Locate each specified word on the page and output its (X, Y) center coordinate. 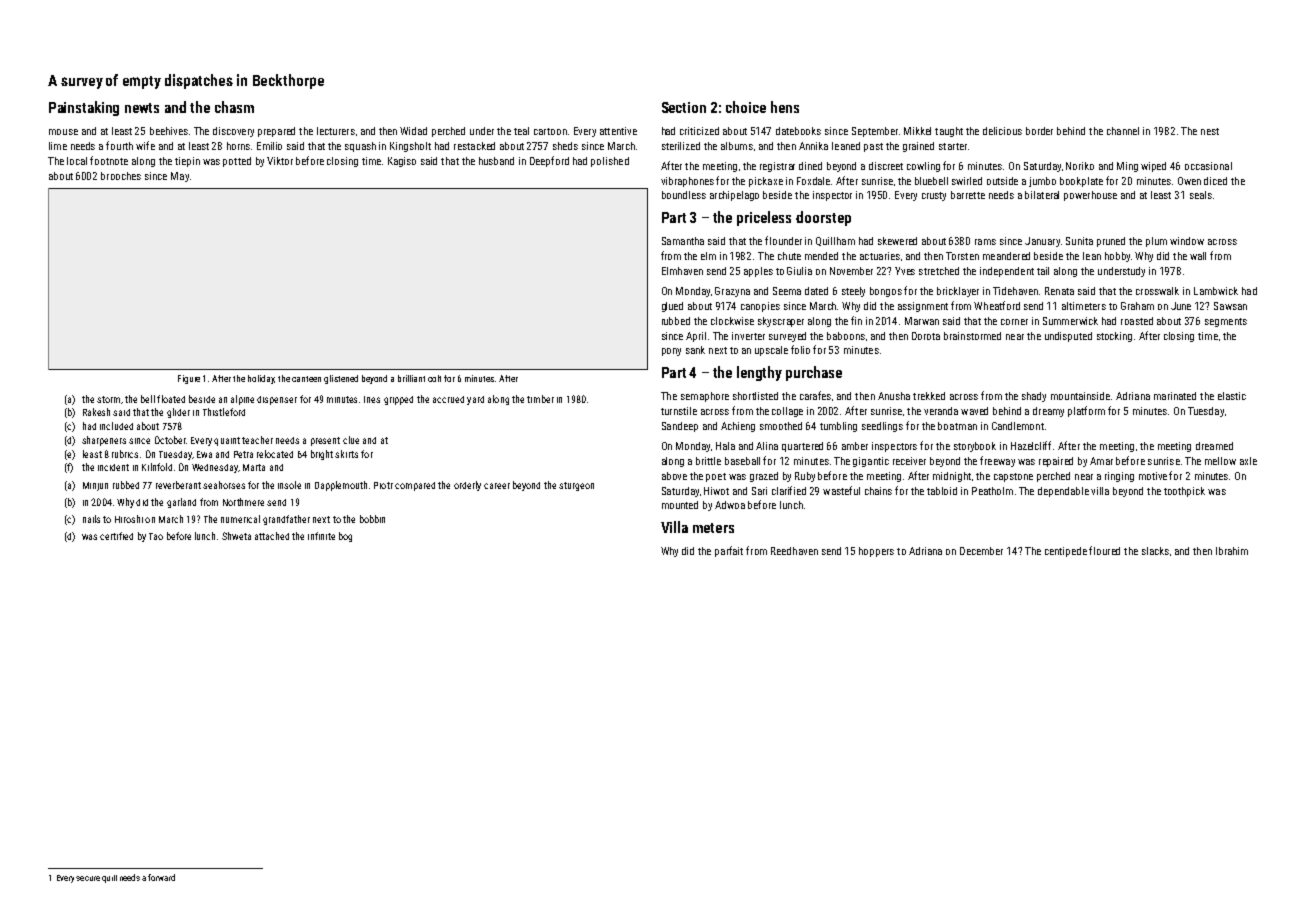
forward (161, 877)
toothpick (1184, 492)
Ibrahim (1232, 551)
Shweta (236, 536)
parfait (729, 551)
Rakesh (96, 412)
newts (142, 108)
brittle (708, 461)
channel (1123, 131)
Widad (413, 131)
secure (88, 878)
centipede (1066, 552)
